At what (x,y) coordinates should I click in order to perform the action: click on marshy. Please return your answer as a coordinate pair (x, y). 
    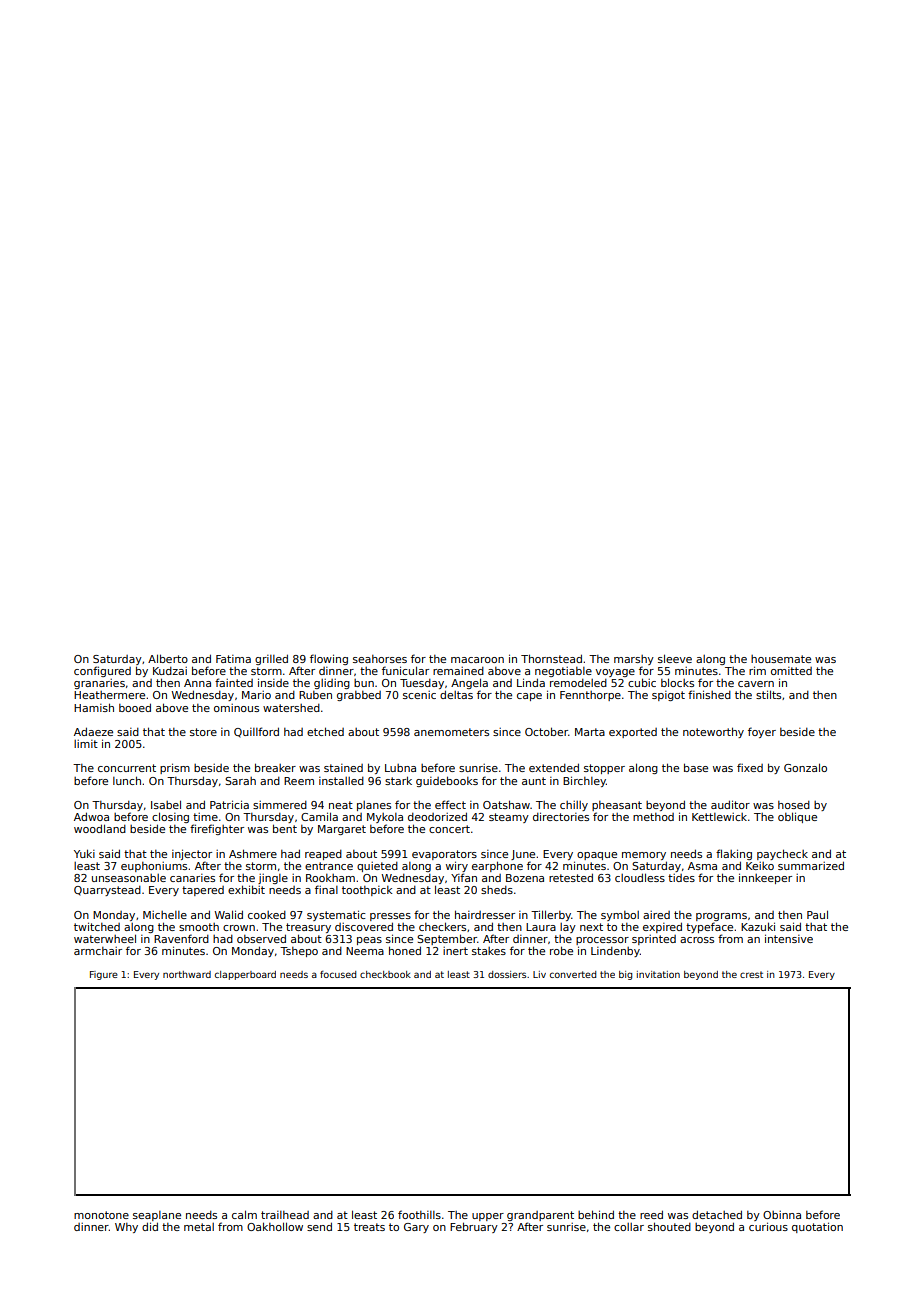
    Looking at the image, I should click on (634, 660).
